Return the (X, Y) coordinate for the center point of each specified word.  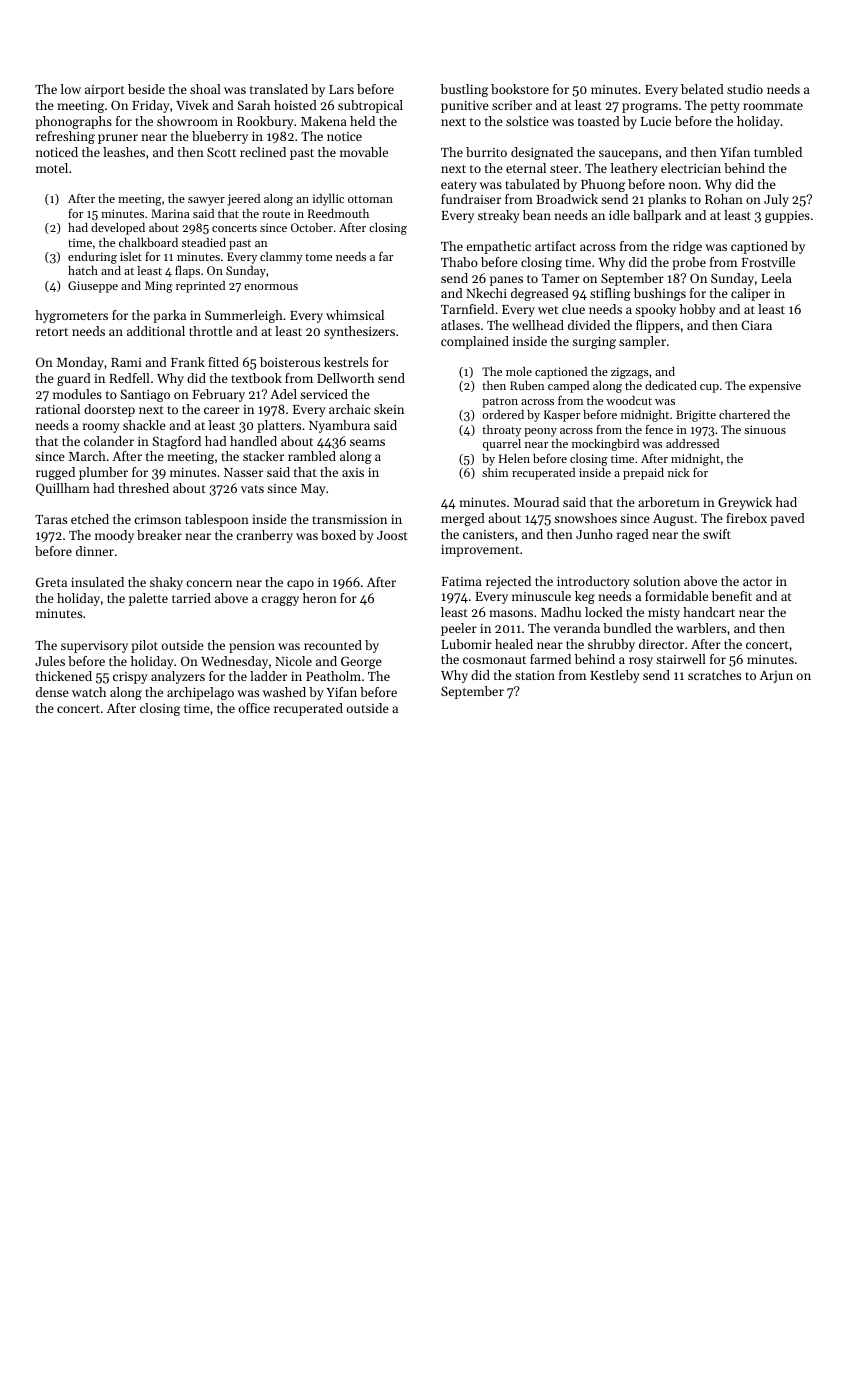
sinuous (765, 429)
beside (146, 89)
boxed (338, 535)
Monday (80, 363)
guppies (787, 217)
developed (118, 229)
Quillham (63, 489)
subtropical (370, 106)
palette (148, 599)
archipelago (200, 693)
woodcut (629, 400)
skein (389, 409)
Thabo (459, 262)
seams (367, 442)
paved (787, 519)
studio (745, 89)
